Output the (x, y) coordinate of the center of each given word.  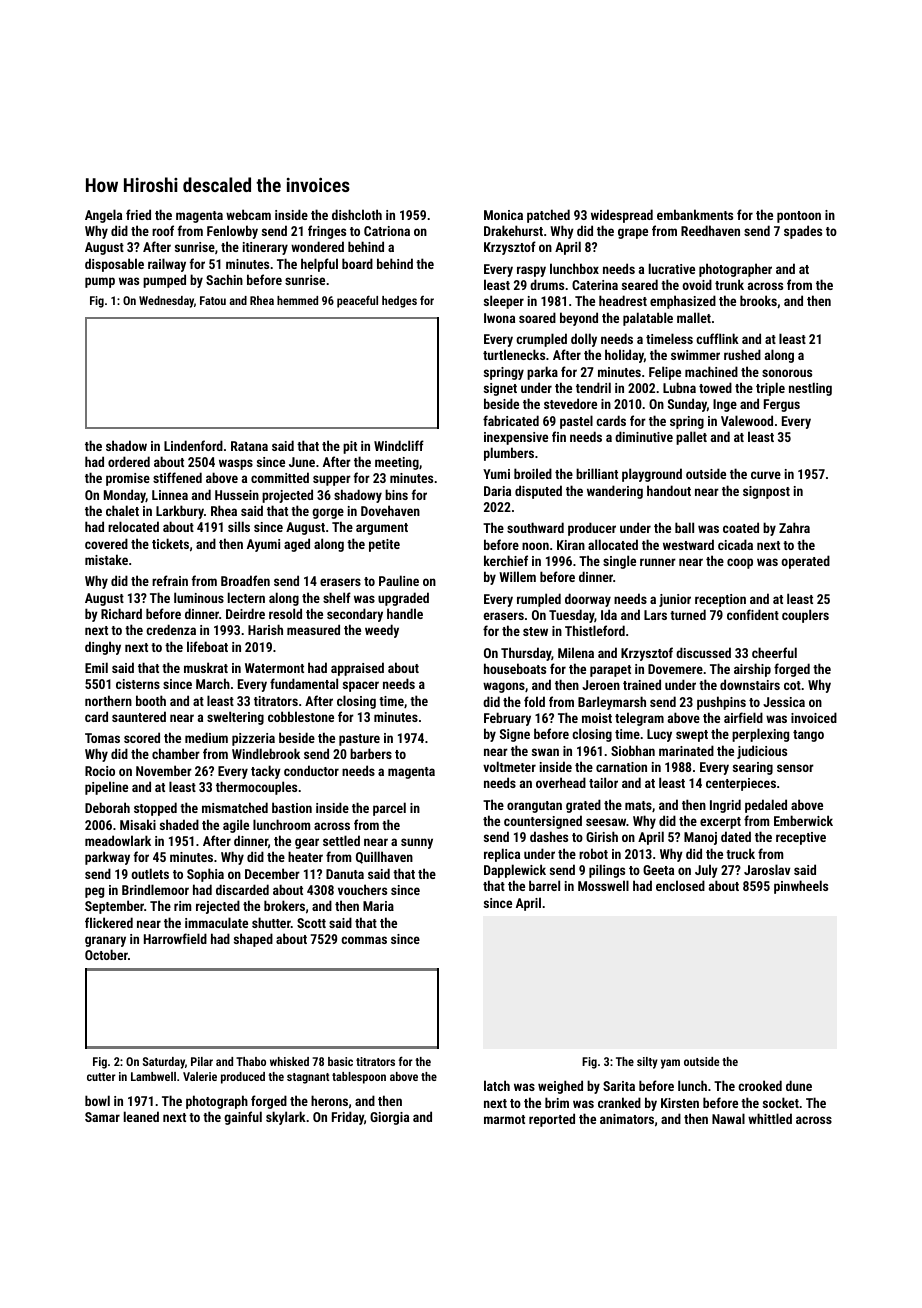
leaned (141, 1116)
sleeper (504, 302)
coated (741, 527)
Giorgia (389, 1118)
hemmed (297, 300)
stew (535, 631)
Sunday (687, 405)
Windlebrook (266, 753)
